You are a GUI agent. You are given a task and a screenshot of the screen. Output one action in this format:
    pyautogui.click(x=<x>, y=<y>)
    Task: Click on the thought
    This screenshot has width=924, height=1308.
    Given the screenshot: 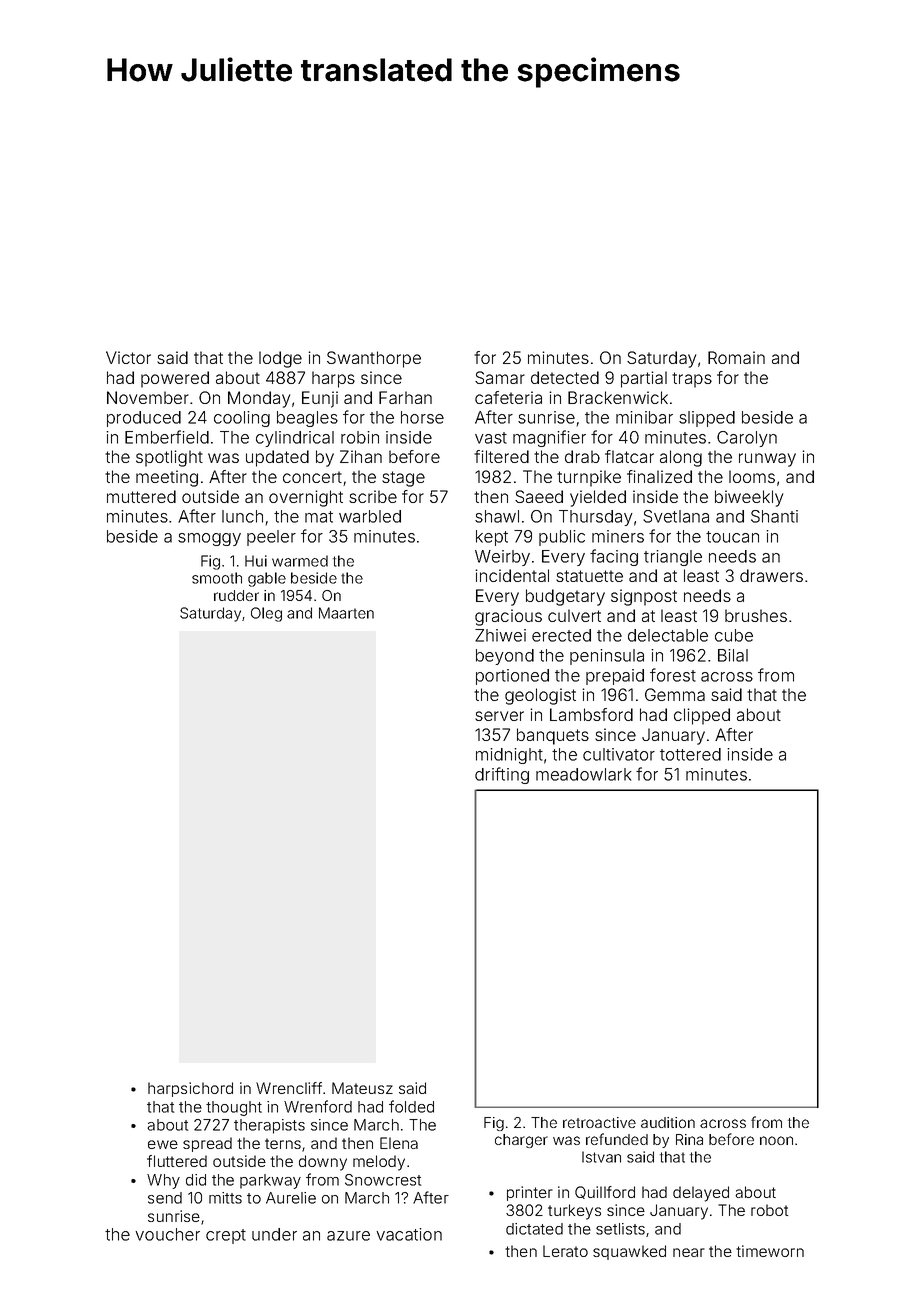 What is the action you would take?
    pyautogui.click(x=234, y=1108)
